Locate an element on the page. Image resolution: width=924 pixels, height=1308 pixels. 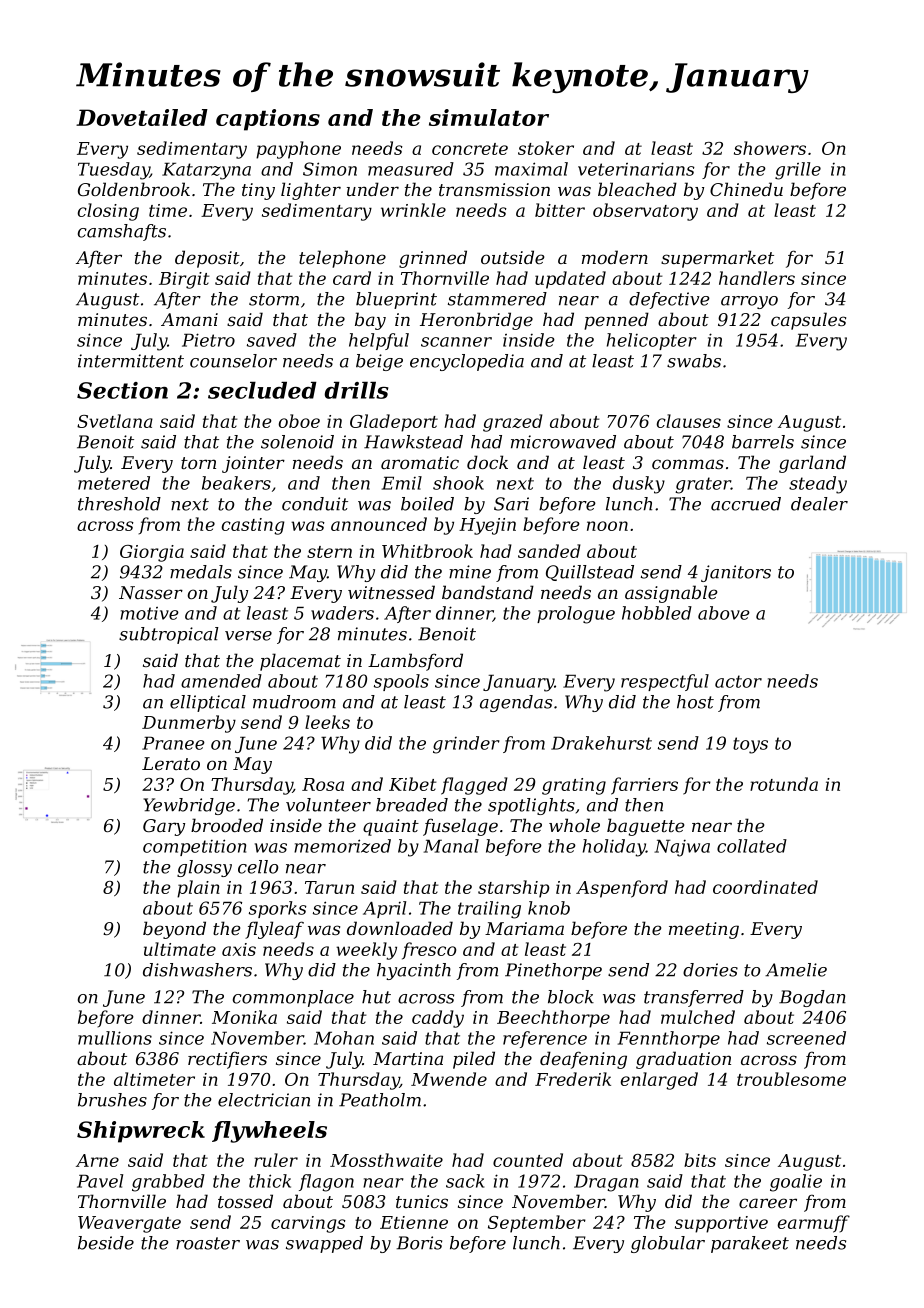
Pranee is located at coordinates (173, 743).
